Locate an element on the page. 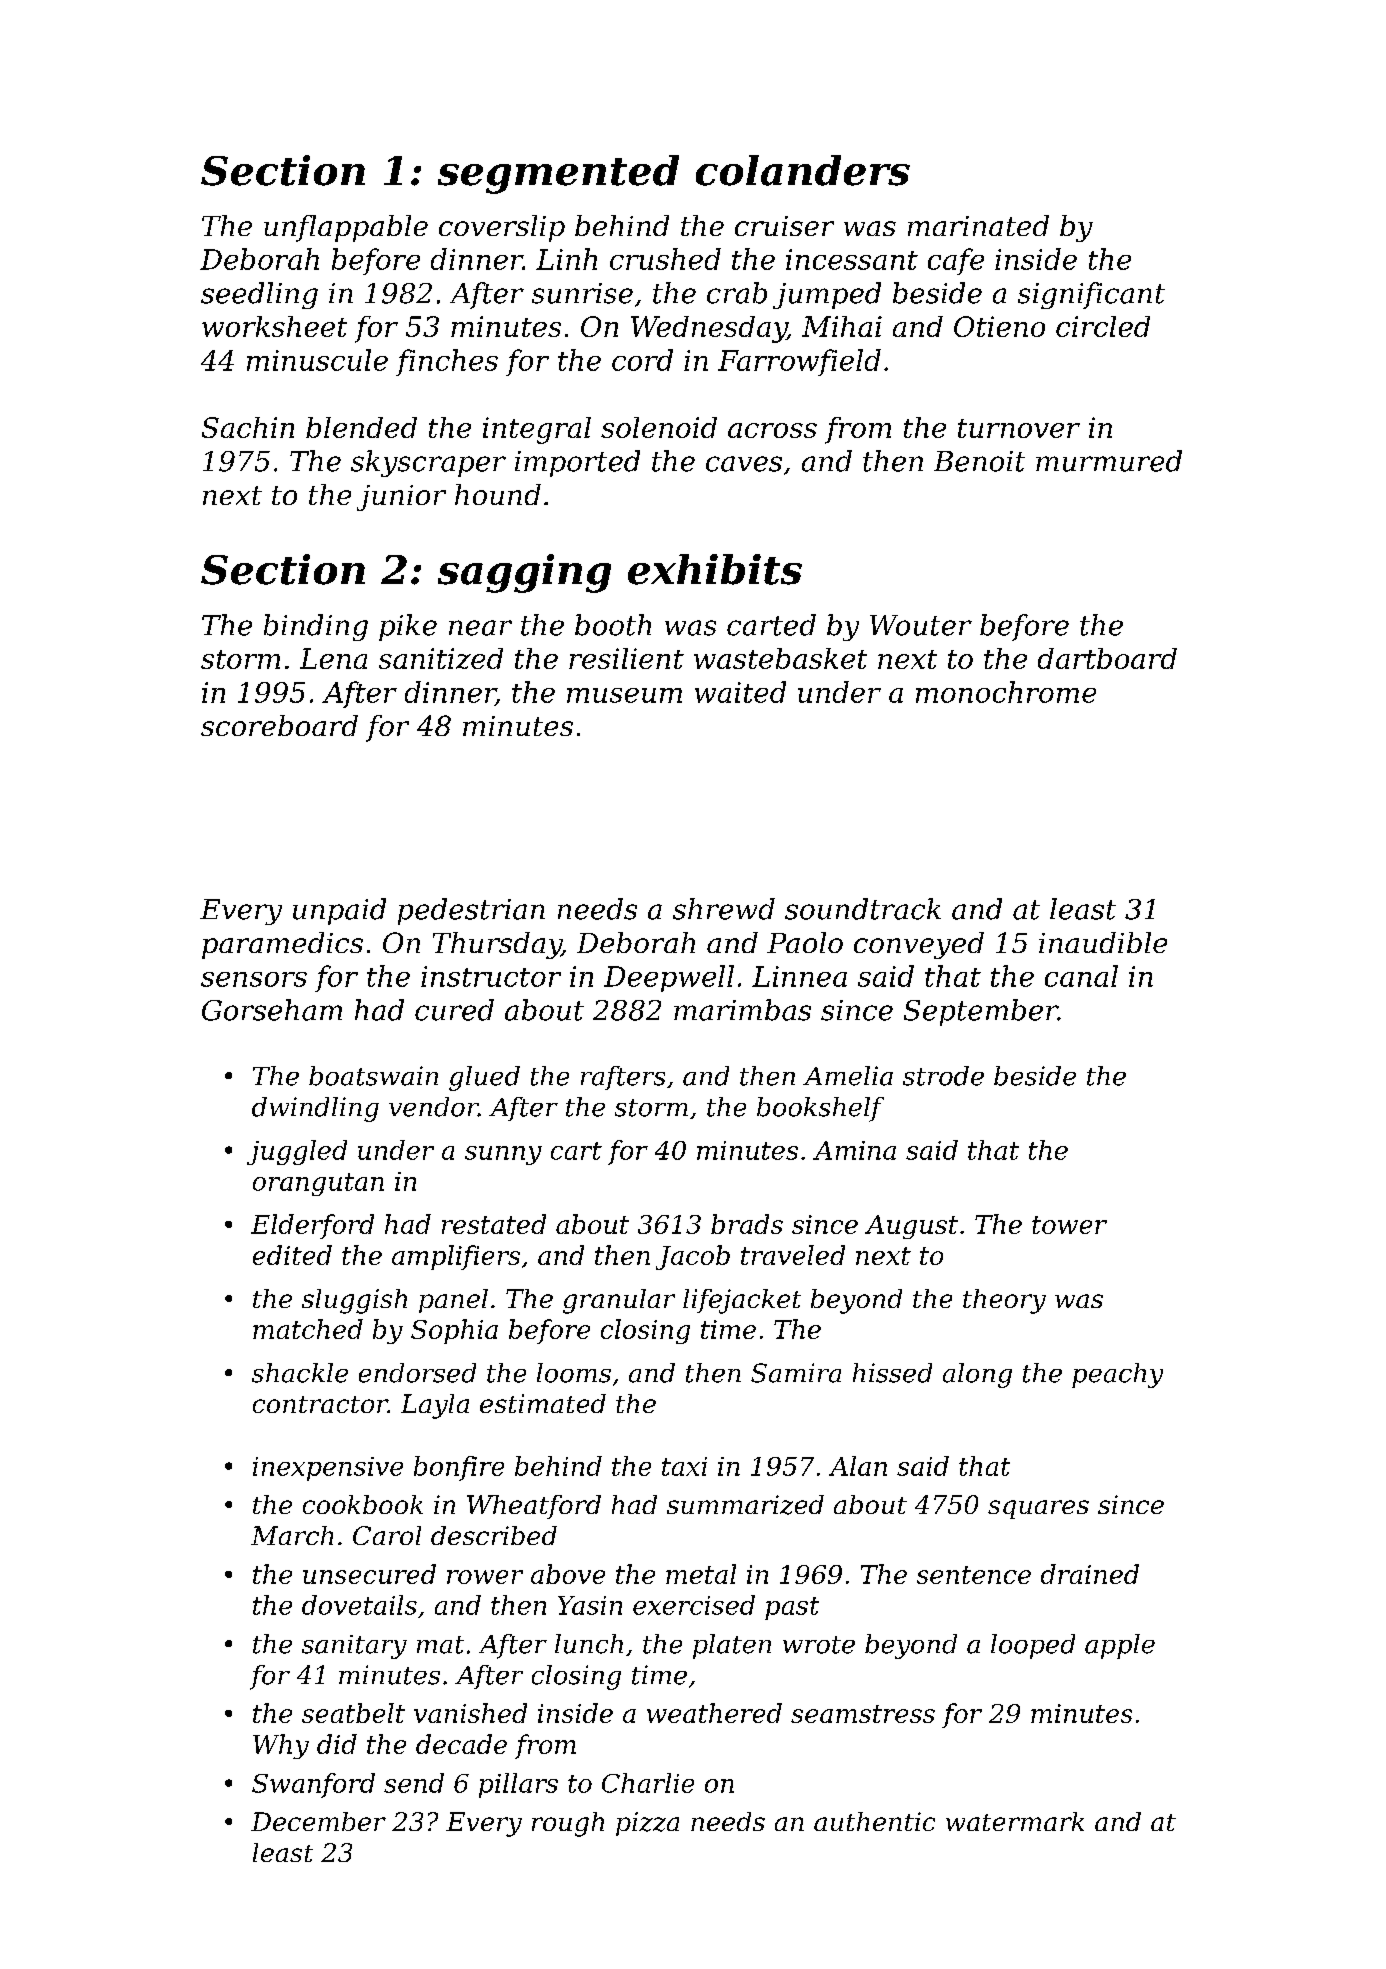  Charlie is located at coordinates (648, 1783).
